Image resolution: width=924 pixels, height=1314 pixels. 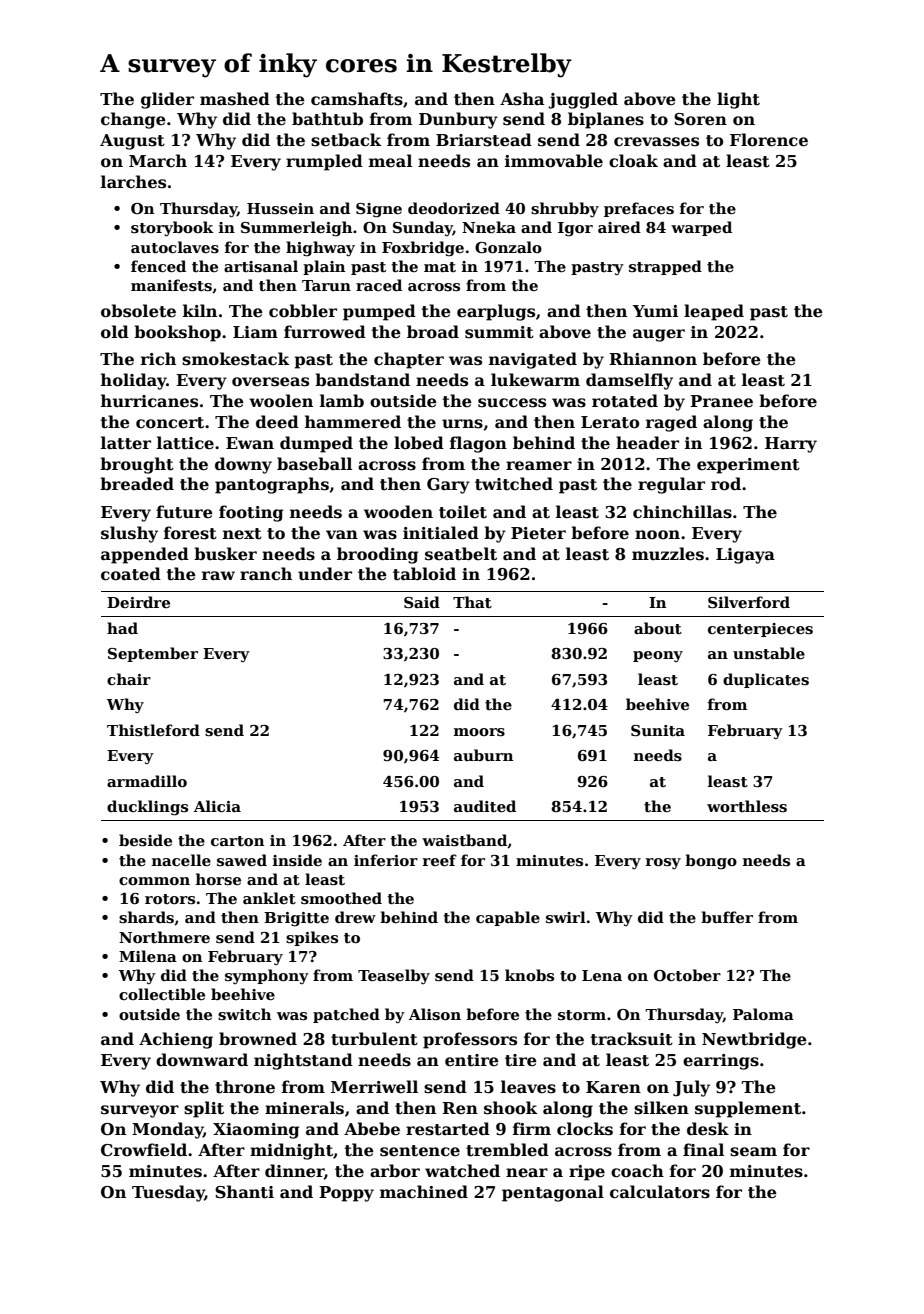 What do you see at coordinates (204, 1109) in the screenshot?
I see `split` at bounding box center [204, 1109].
